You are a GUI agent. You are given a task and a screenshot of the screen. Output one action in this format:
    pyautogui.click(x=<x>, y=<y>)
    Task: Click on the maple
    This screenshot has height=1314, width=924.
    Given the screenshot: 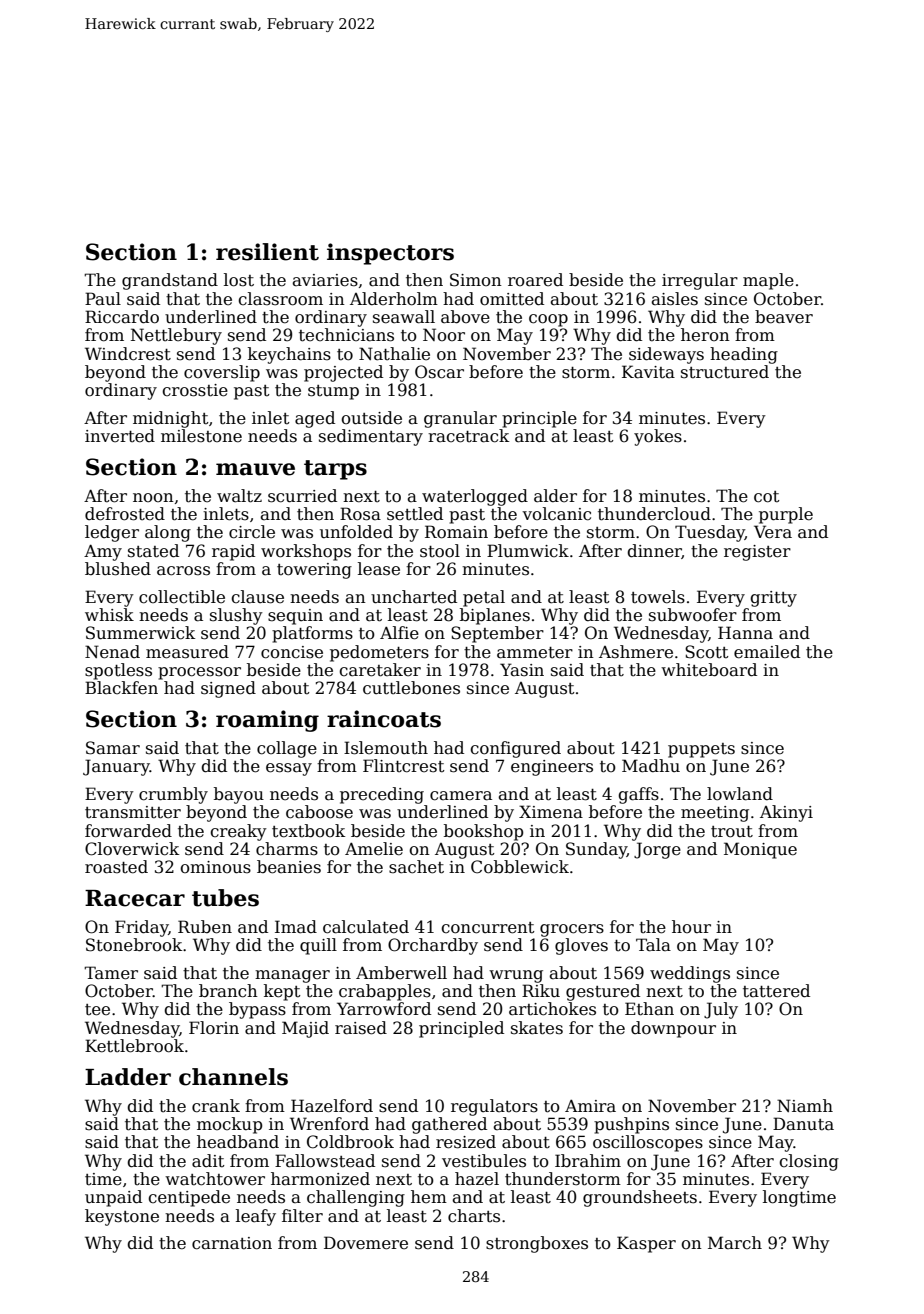 What is the action you would take?
    pyautogui.click(x=768, y=281)
